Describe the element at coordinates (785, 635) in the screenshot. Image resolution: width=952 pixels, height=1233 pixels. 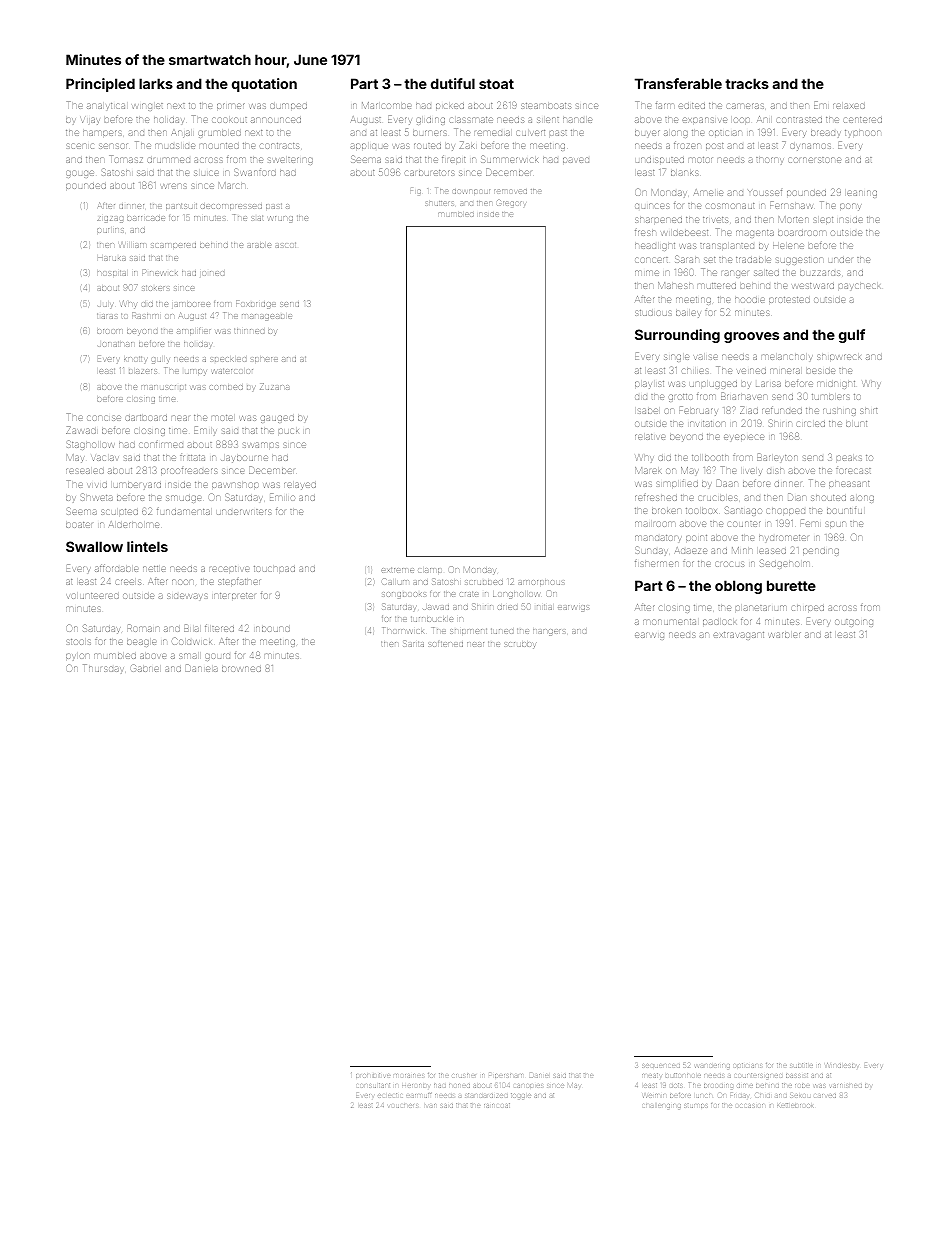
I see `warbler` at that location.
